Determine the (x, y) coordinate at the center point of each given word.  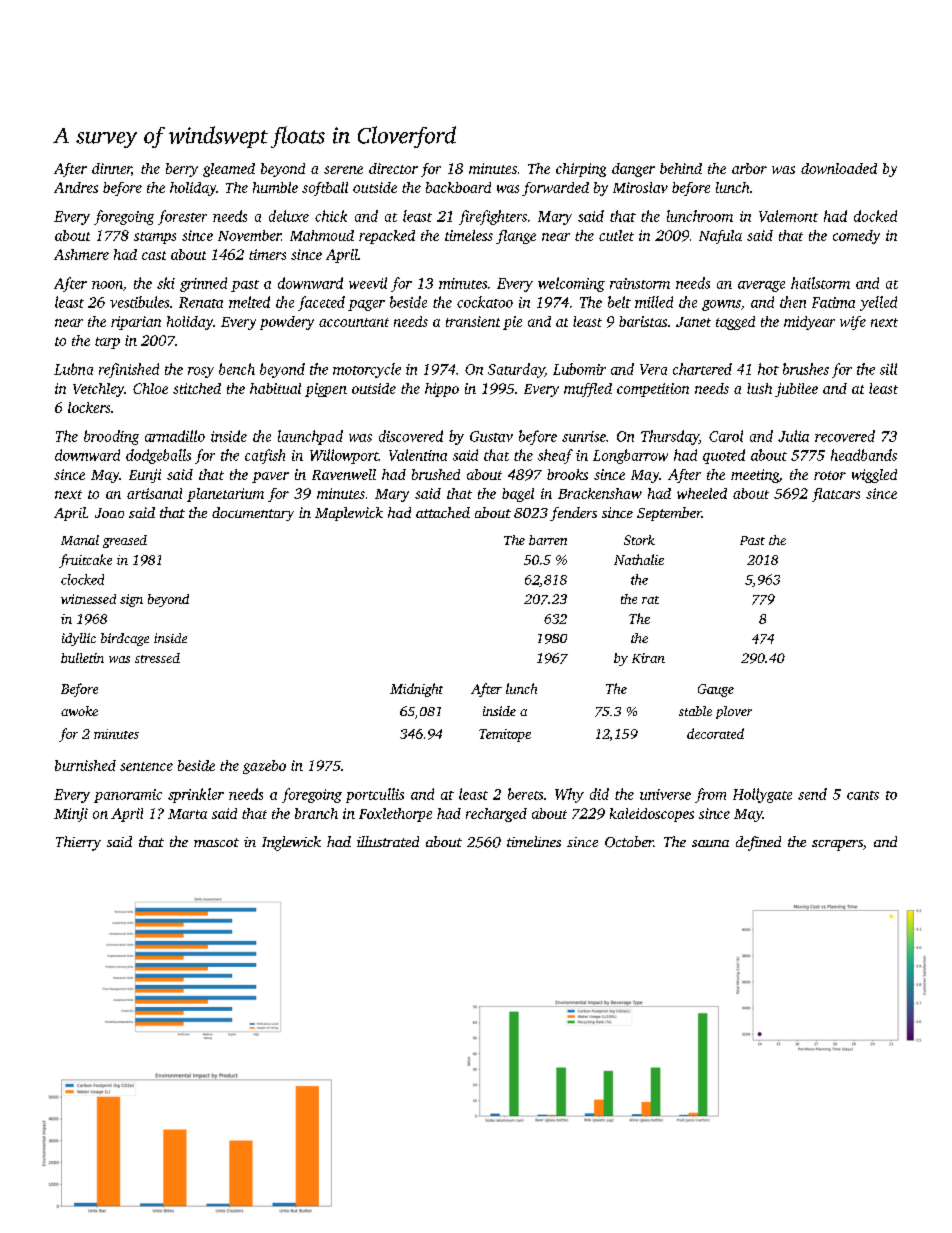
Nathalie (639, 559)
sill (888, 369)
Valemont (788, 216)
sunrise (584, 436)
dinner (111, 168)
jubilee (796, 390)
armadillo (175, 436)
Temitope (505, 735)
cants (863, 795)
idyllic (79, 639)
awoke (79, 711)
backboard (458, 187)
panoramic (128, 796)
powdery (287, 323)
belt (619, 302)
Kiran (648, 658)
